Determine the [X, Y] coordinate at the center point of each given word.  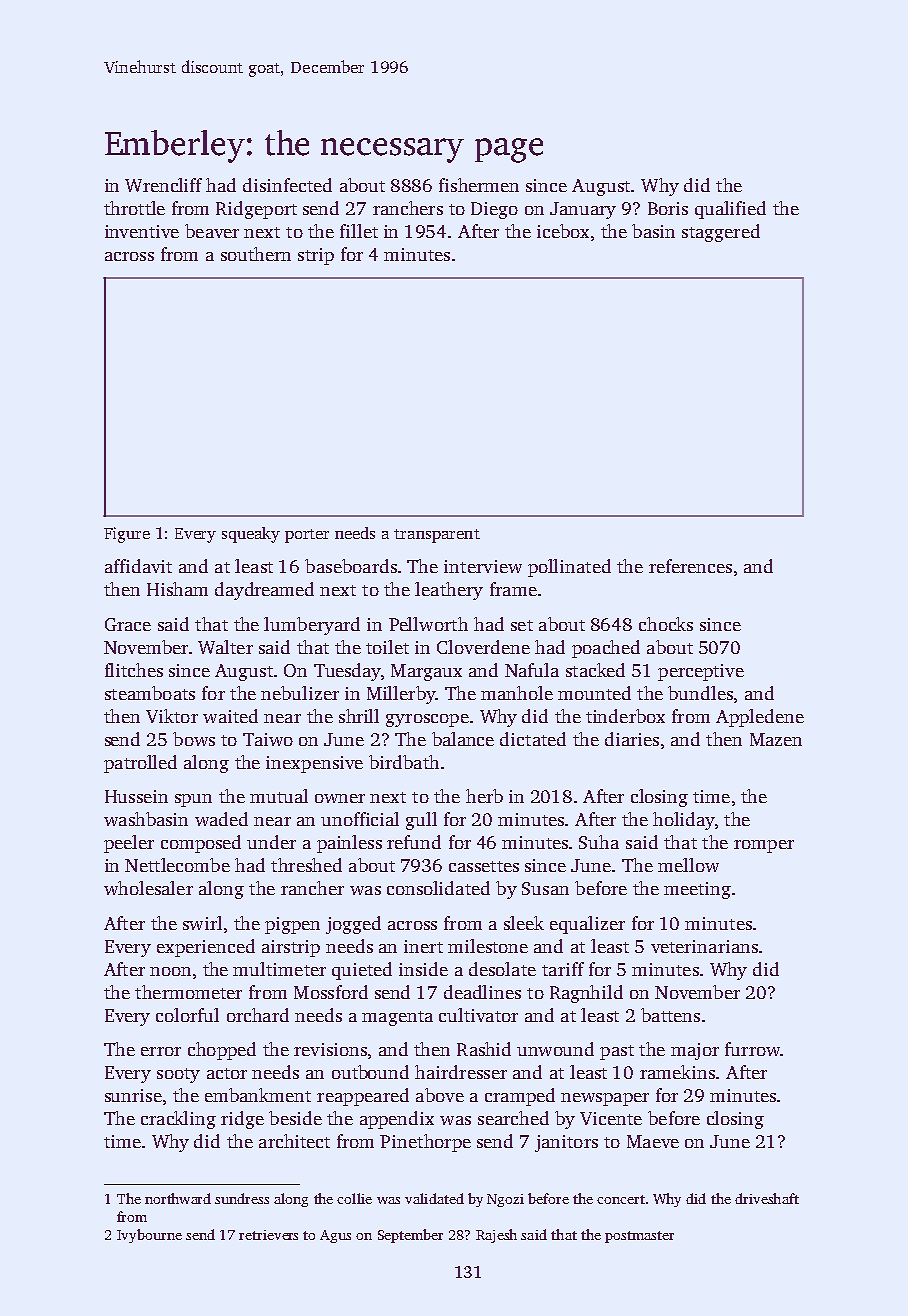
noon [170, 971]
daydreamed [264, 591]
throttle [134, 208]
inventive [142, 231]
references [690, 566]
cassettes [484, 866]
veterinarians [704, 946]
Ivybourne [149, 1236]
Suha [599, 842]
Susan [545, 888]
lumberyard [312, 626]
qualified [730, 210]
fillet [359, 231]
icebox [563, 231]
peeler [129, 844]
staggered [721, 233]
